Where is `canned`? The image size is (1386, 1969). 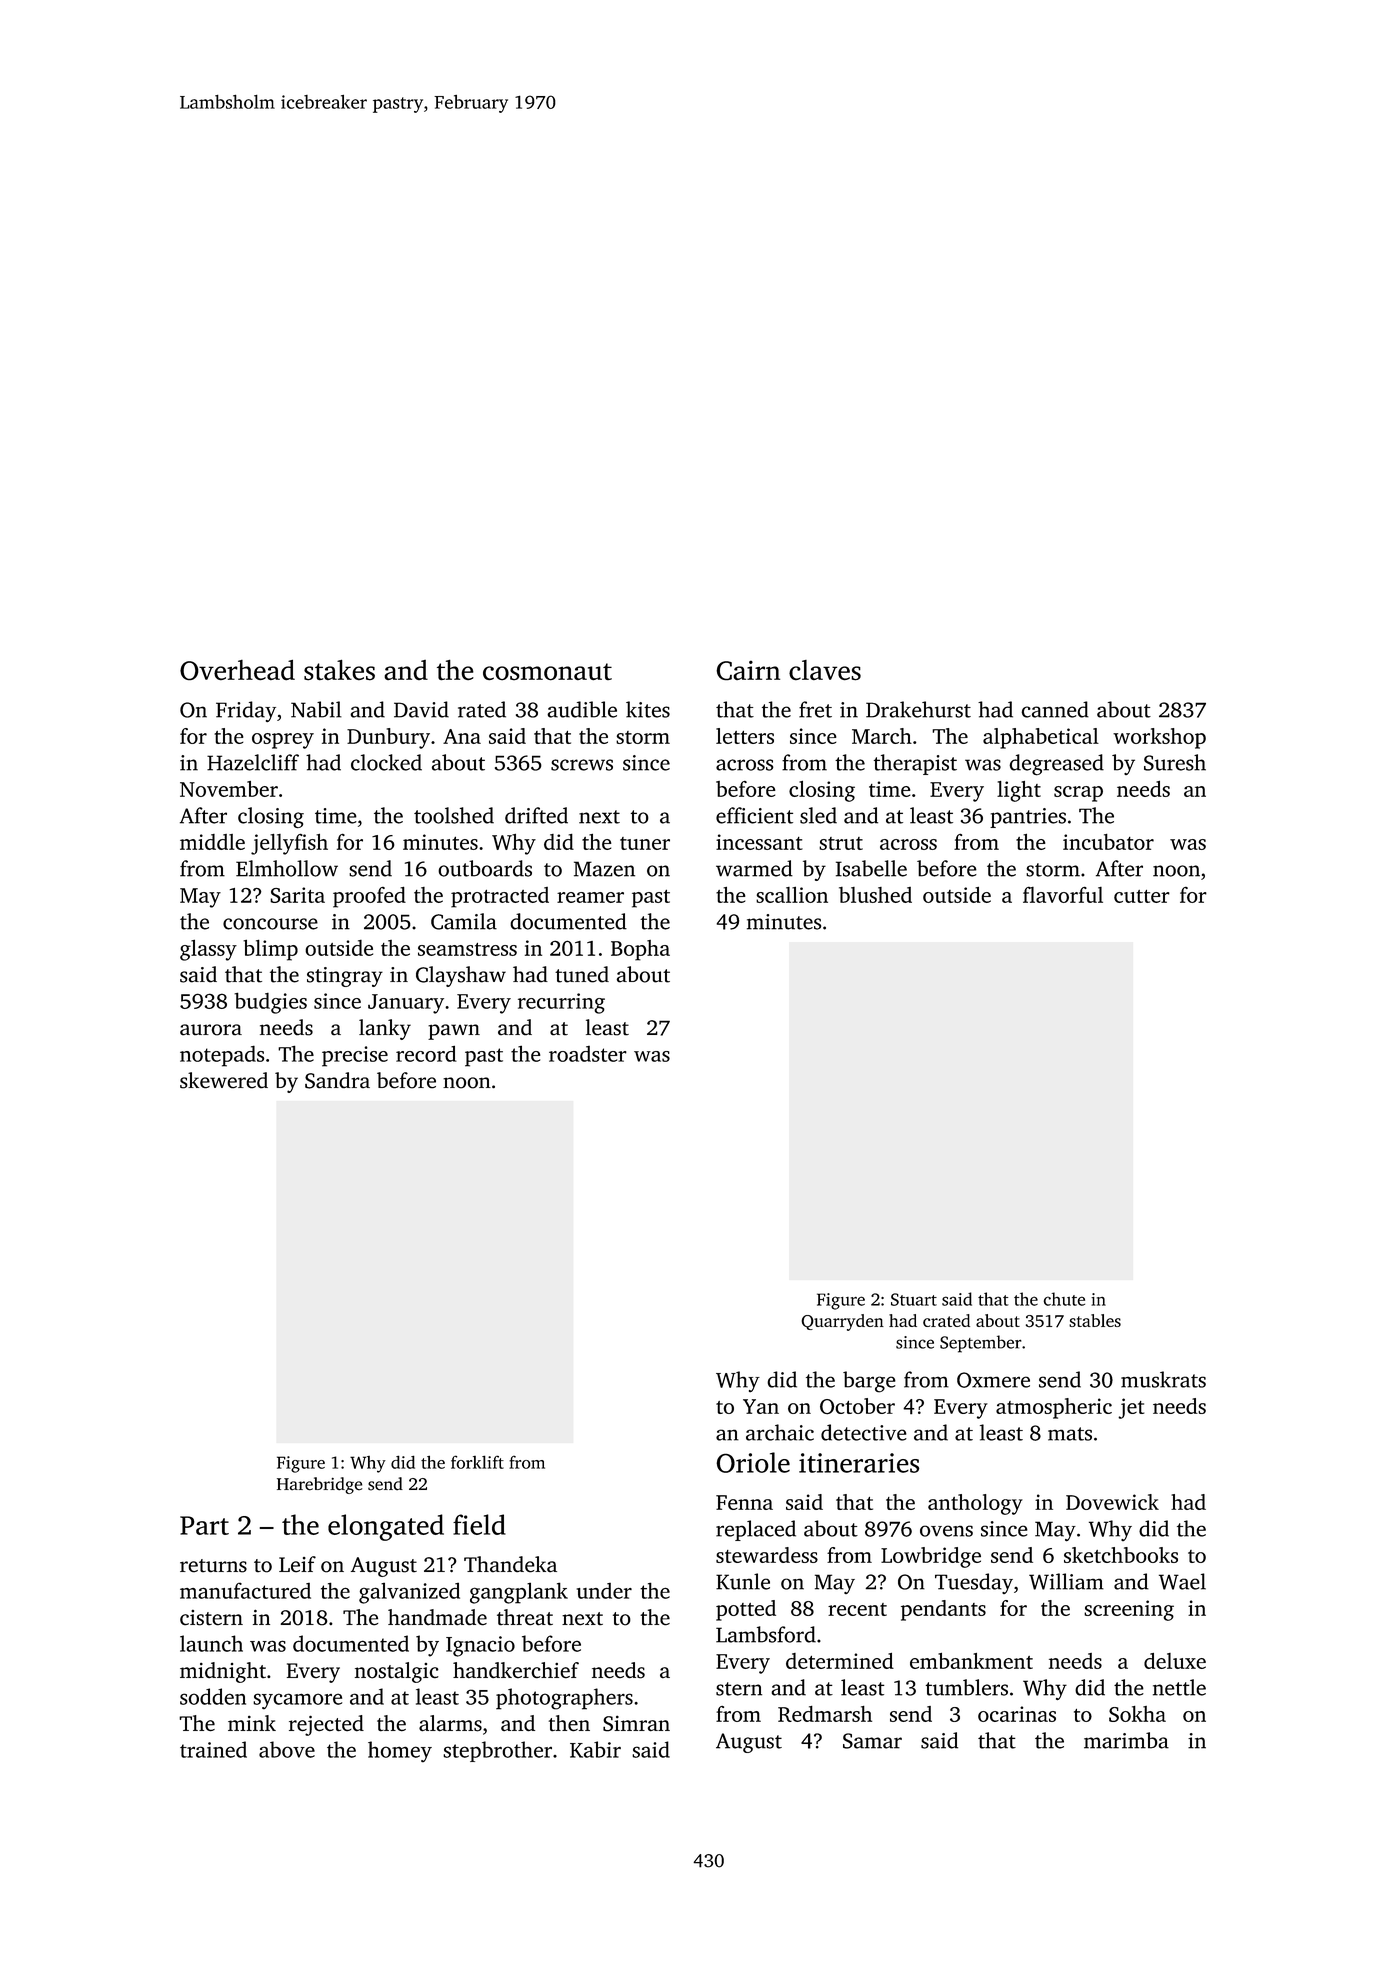
canned is located at coordinates (1055, 709).
